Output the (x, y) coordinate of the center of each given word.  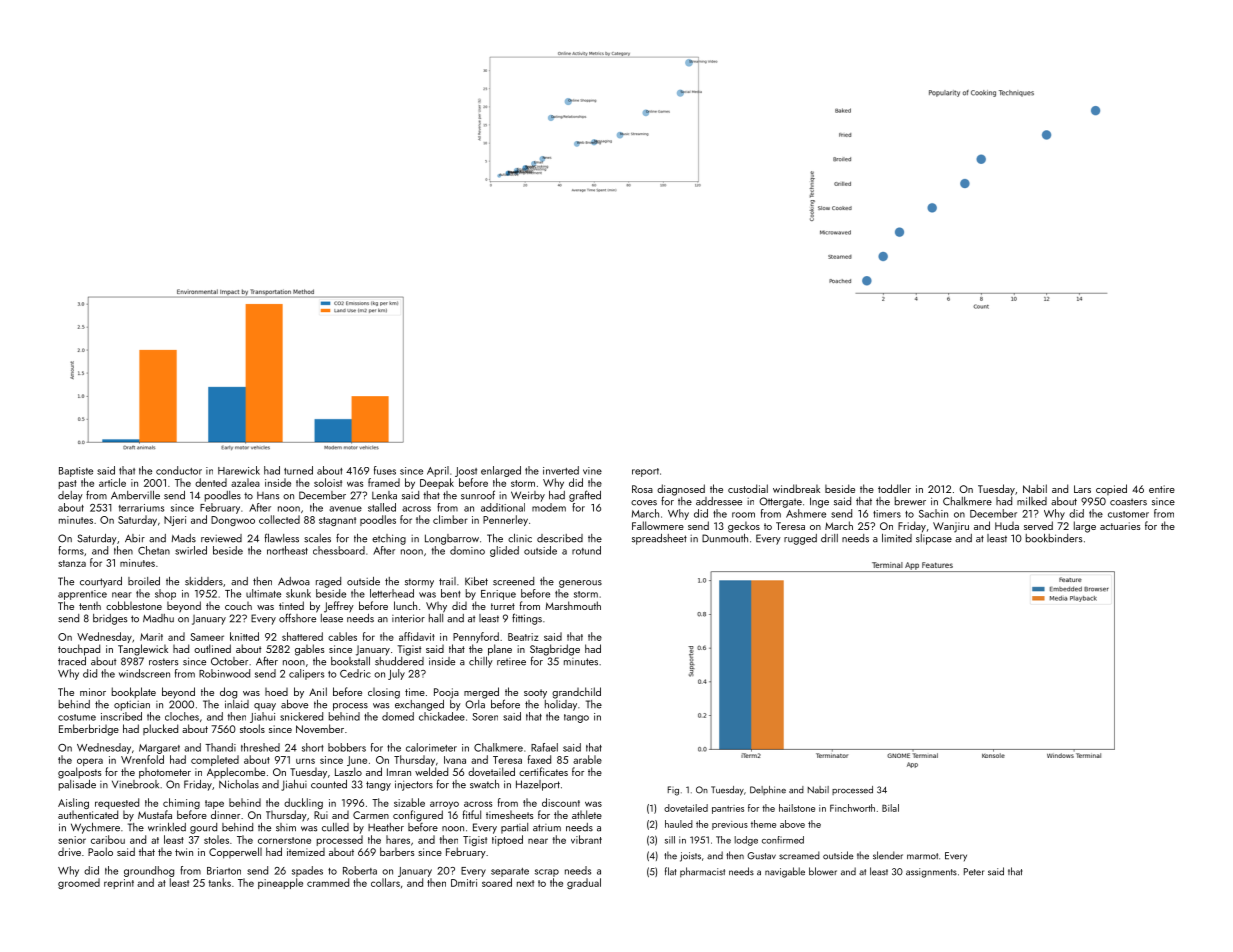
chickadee (442, 716)
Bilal (890, 808)
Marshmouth (573, 605)
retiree (511, 662)
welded (431, 771)
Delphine (768, 790)
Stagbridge (555, 650)
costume (77, 717)
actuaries (1120, 526)
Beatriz (523, 637)
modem (549, 507)
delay (70, 496)
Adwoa (294, 581)
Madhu (158, 618)
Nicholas (239, 784)
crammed (328, 882)
